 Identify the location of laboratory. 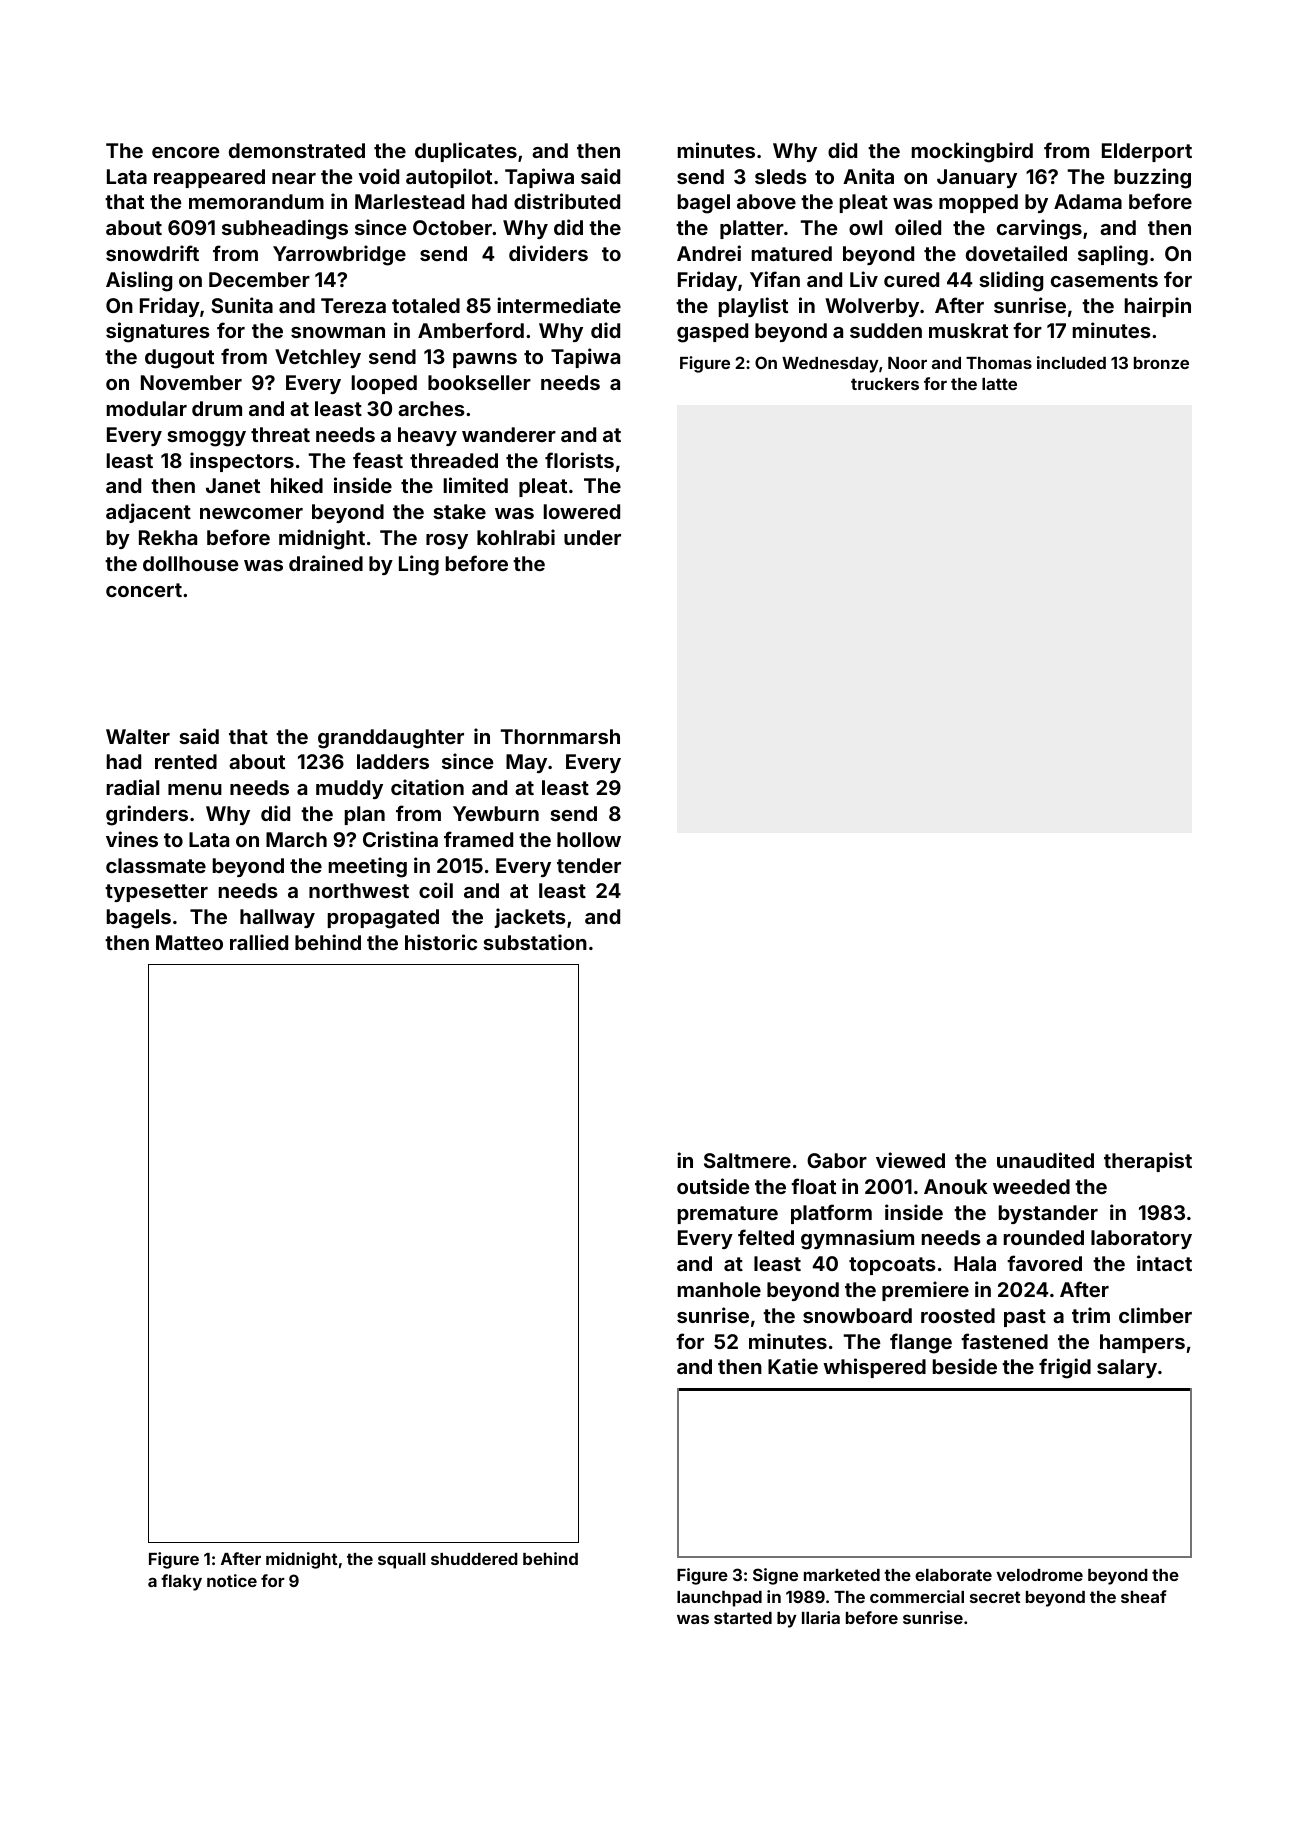
(1141, 1239).
